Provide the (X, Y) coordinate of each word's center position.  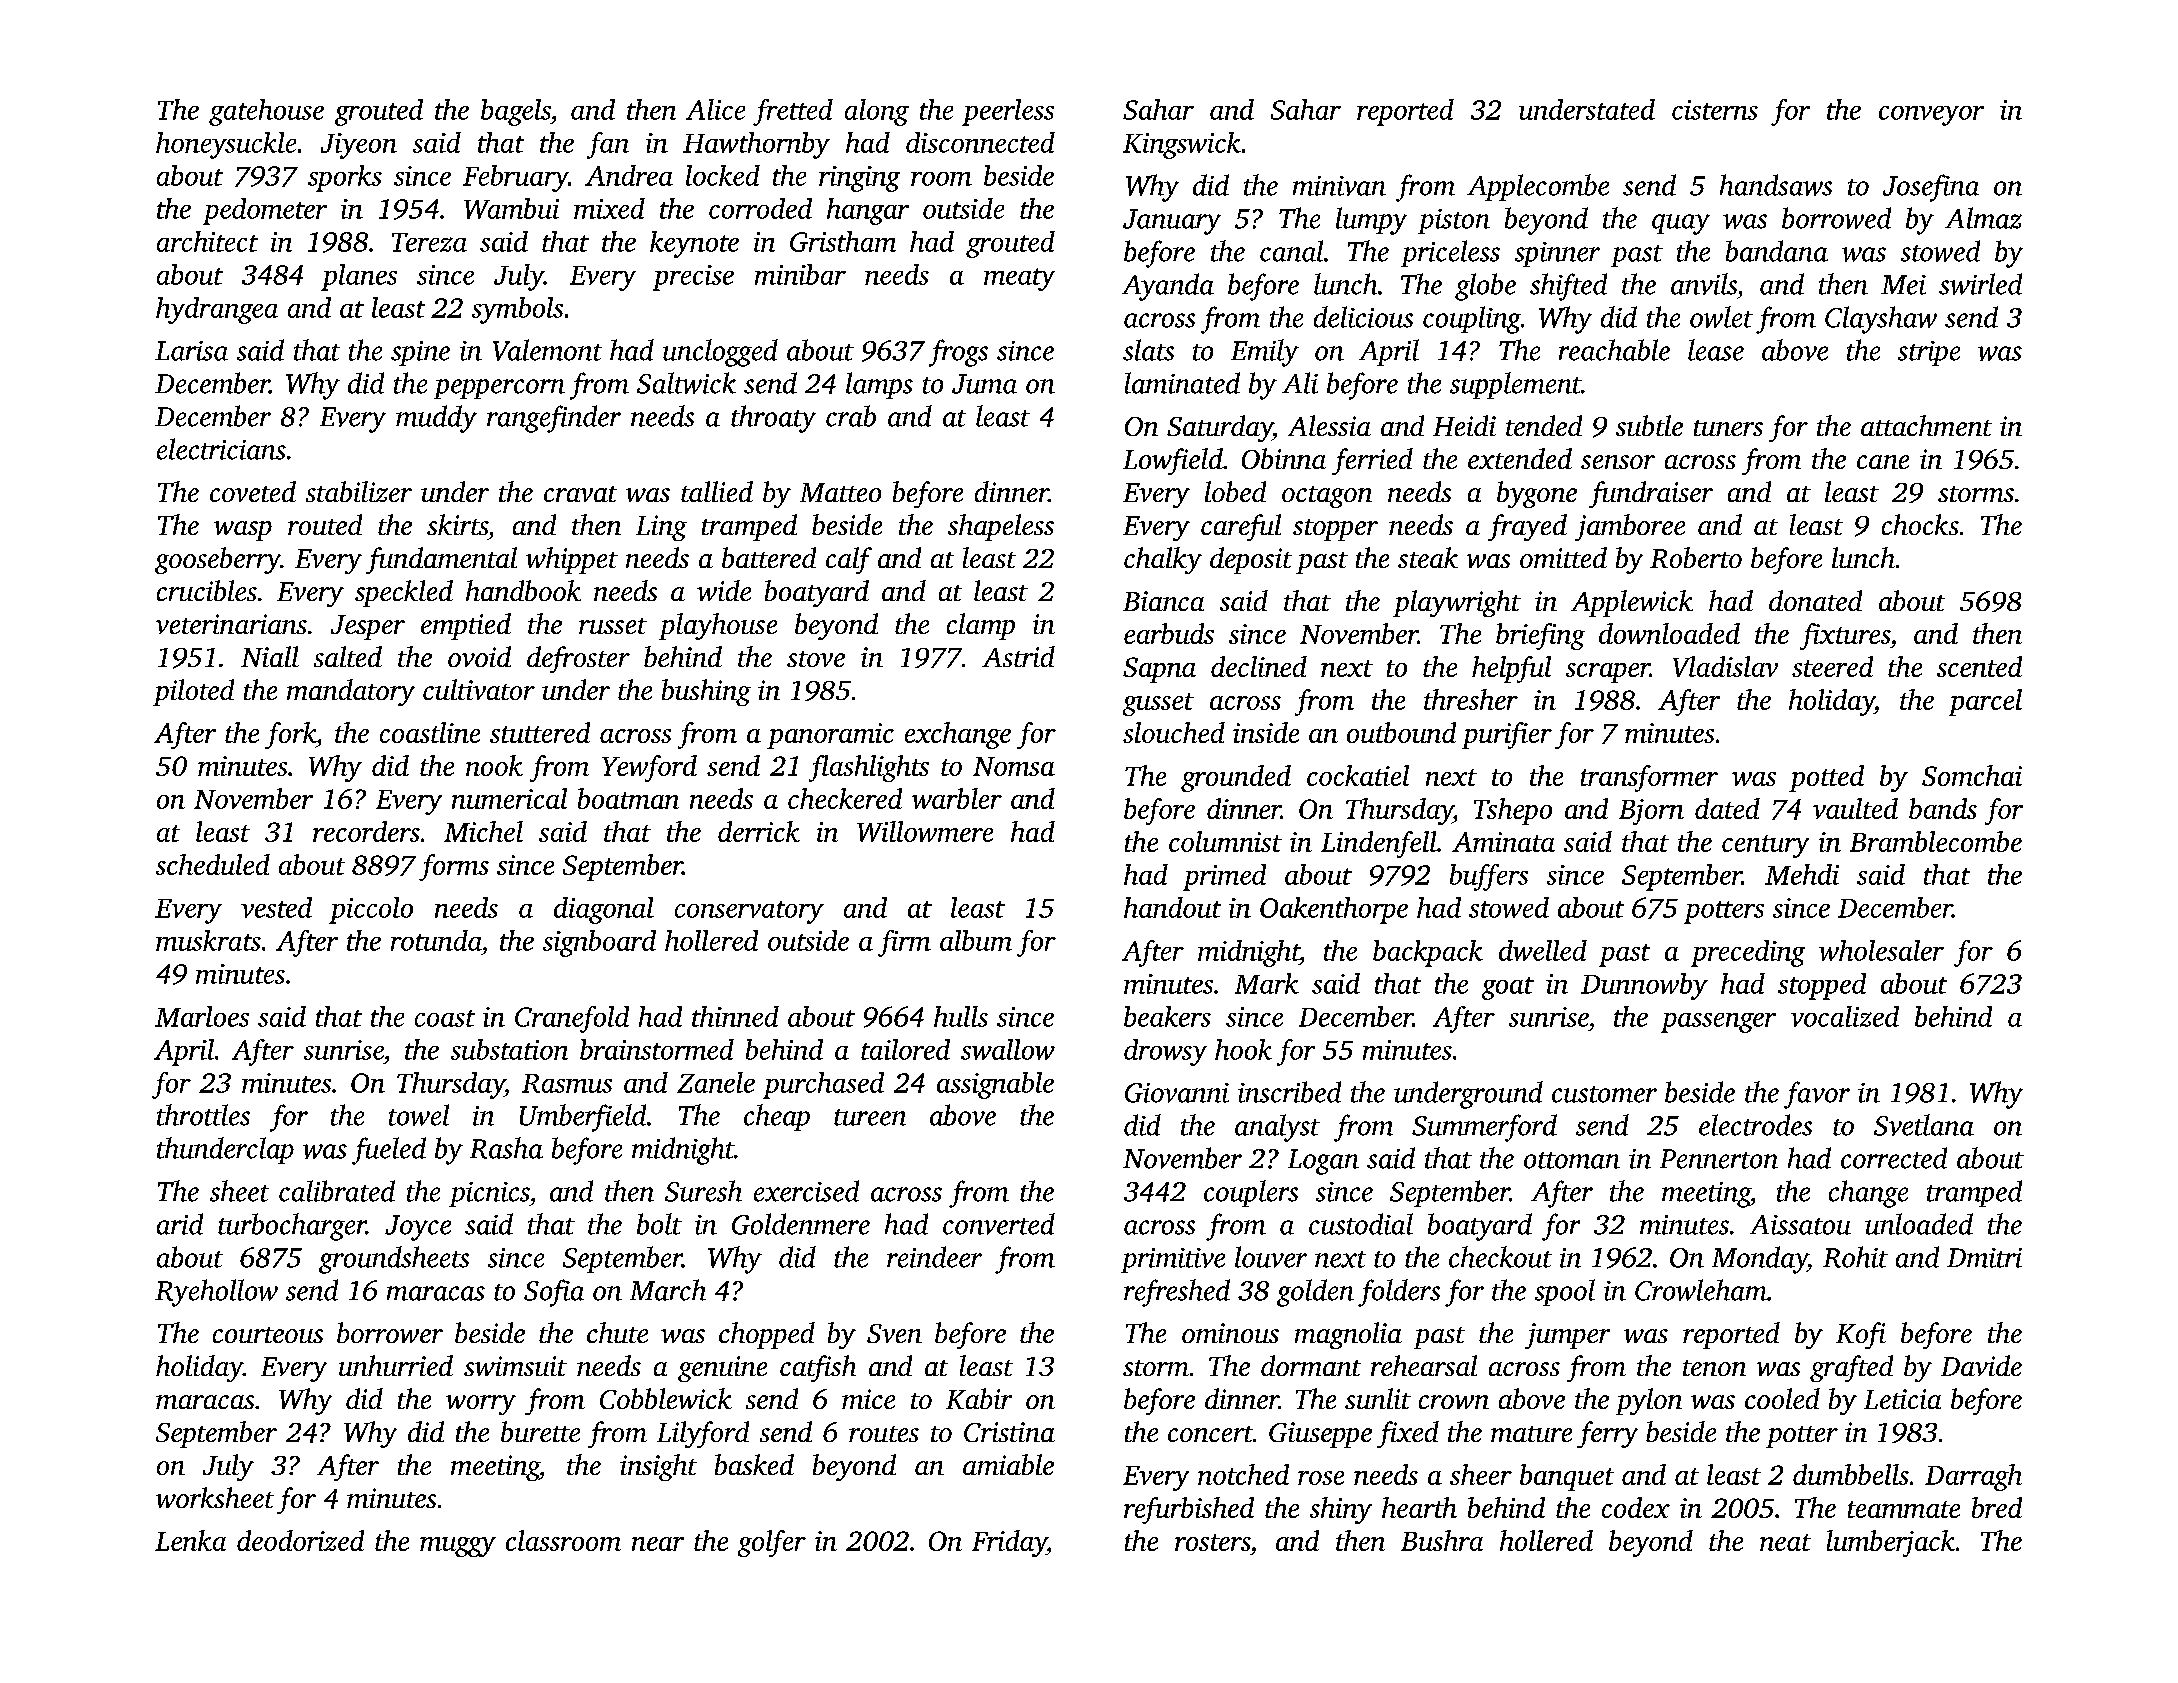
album (976, 940)
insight (658, 1467)
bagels (516, 112)
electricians (221, 449)
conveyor (1931, 116)
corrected (1894, 1158)
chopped (767, 1335)
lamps (879, 385)
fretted (793, 112)
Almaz (1983, 218)
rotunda (436, 940)
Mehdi (1802, 874)
